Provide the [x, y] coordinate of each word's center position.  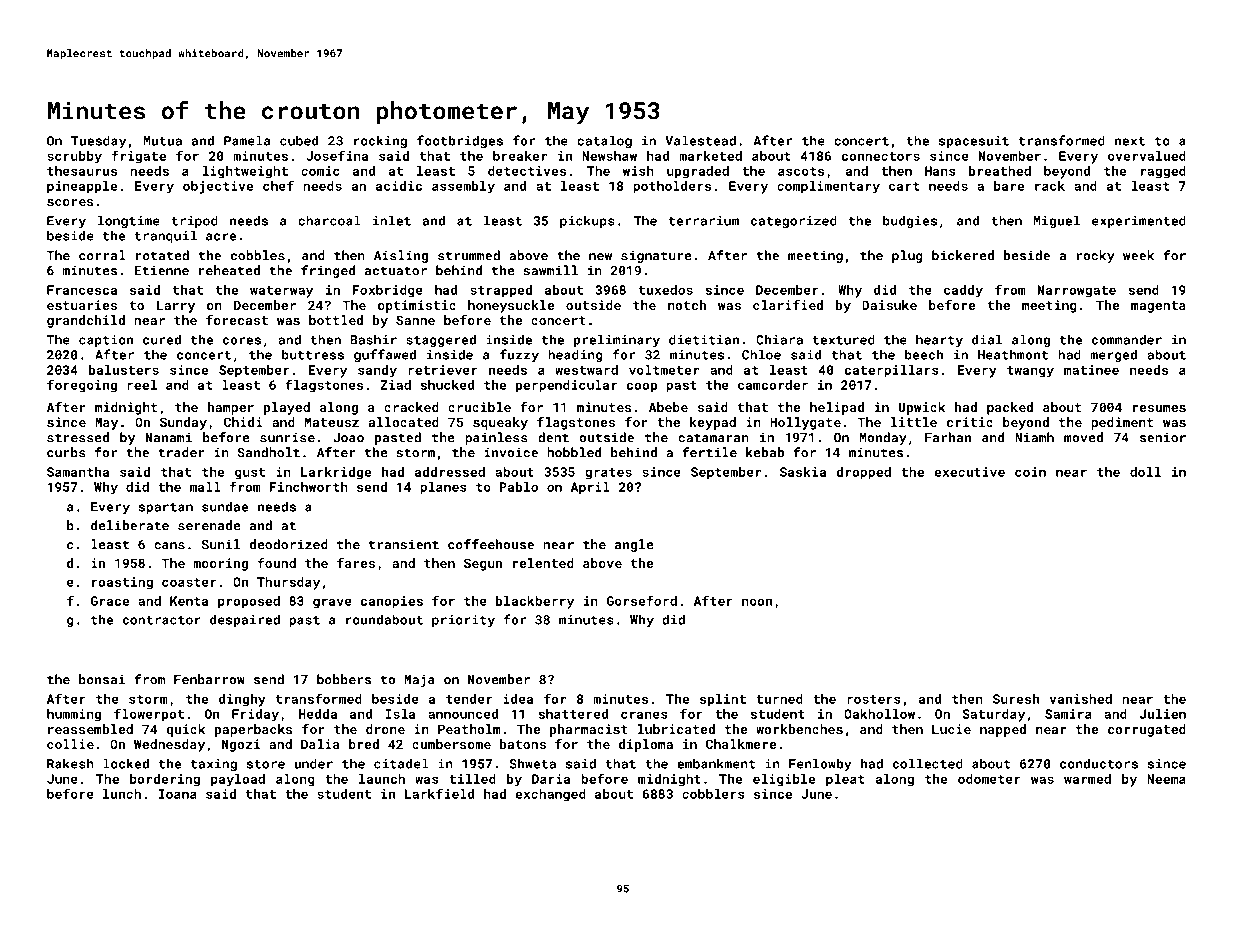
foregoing [82, 386]
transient [404, 544]
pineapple [82, 187]
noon [757, 602]
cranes [644, 715]
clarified [788, 305]
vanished [1080, 699]
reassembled [90, 729]
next [1130, 141]
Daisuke [889, 305]
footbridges [460, 141]
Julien [1163, 714]
